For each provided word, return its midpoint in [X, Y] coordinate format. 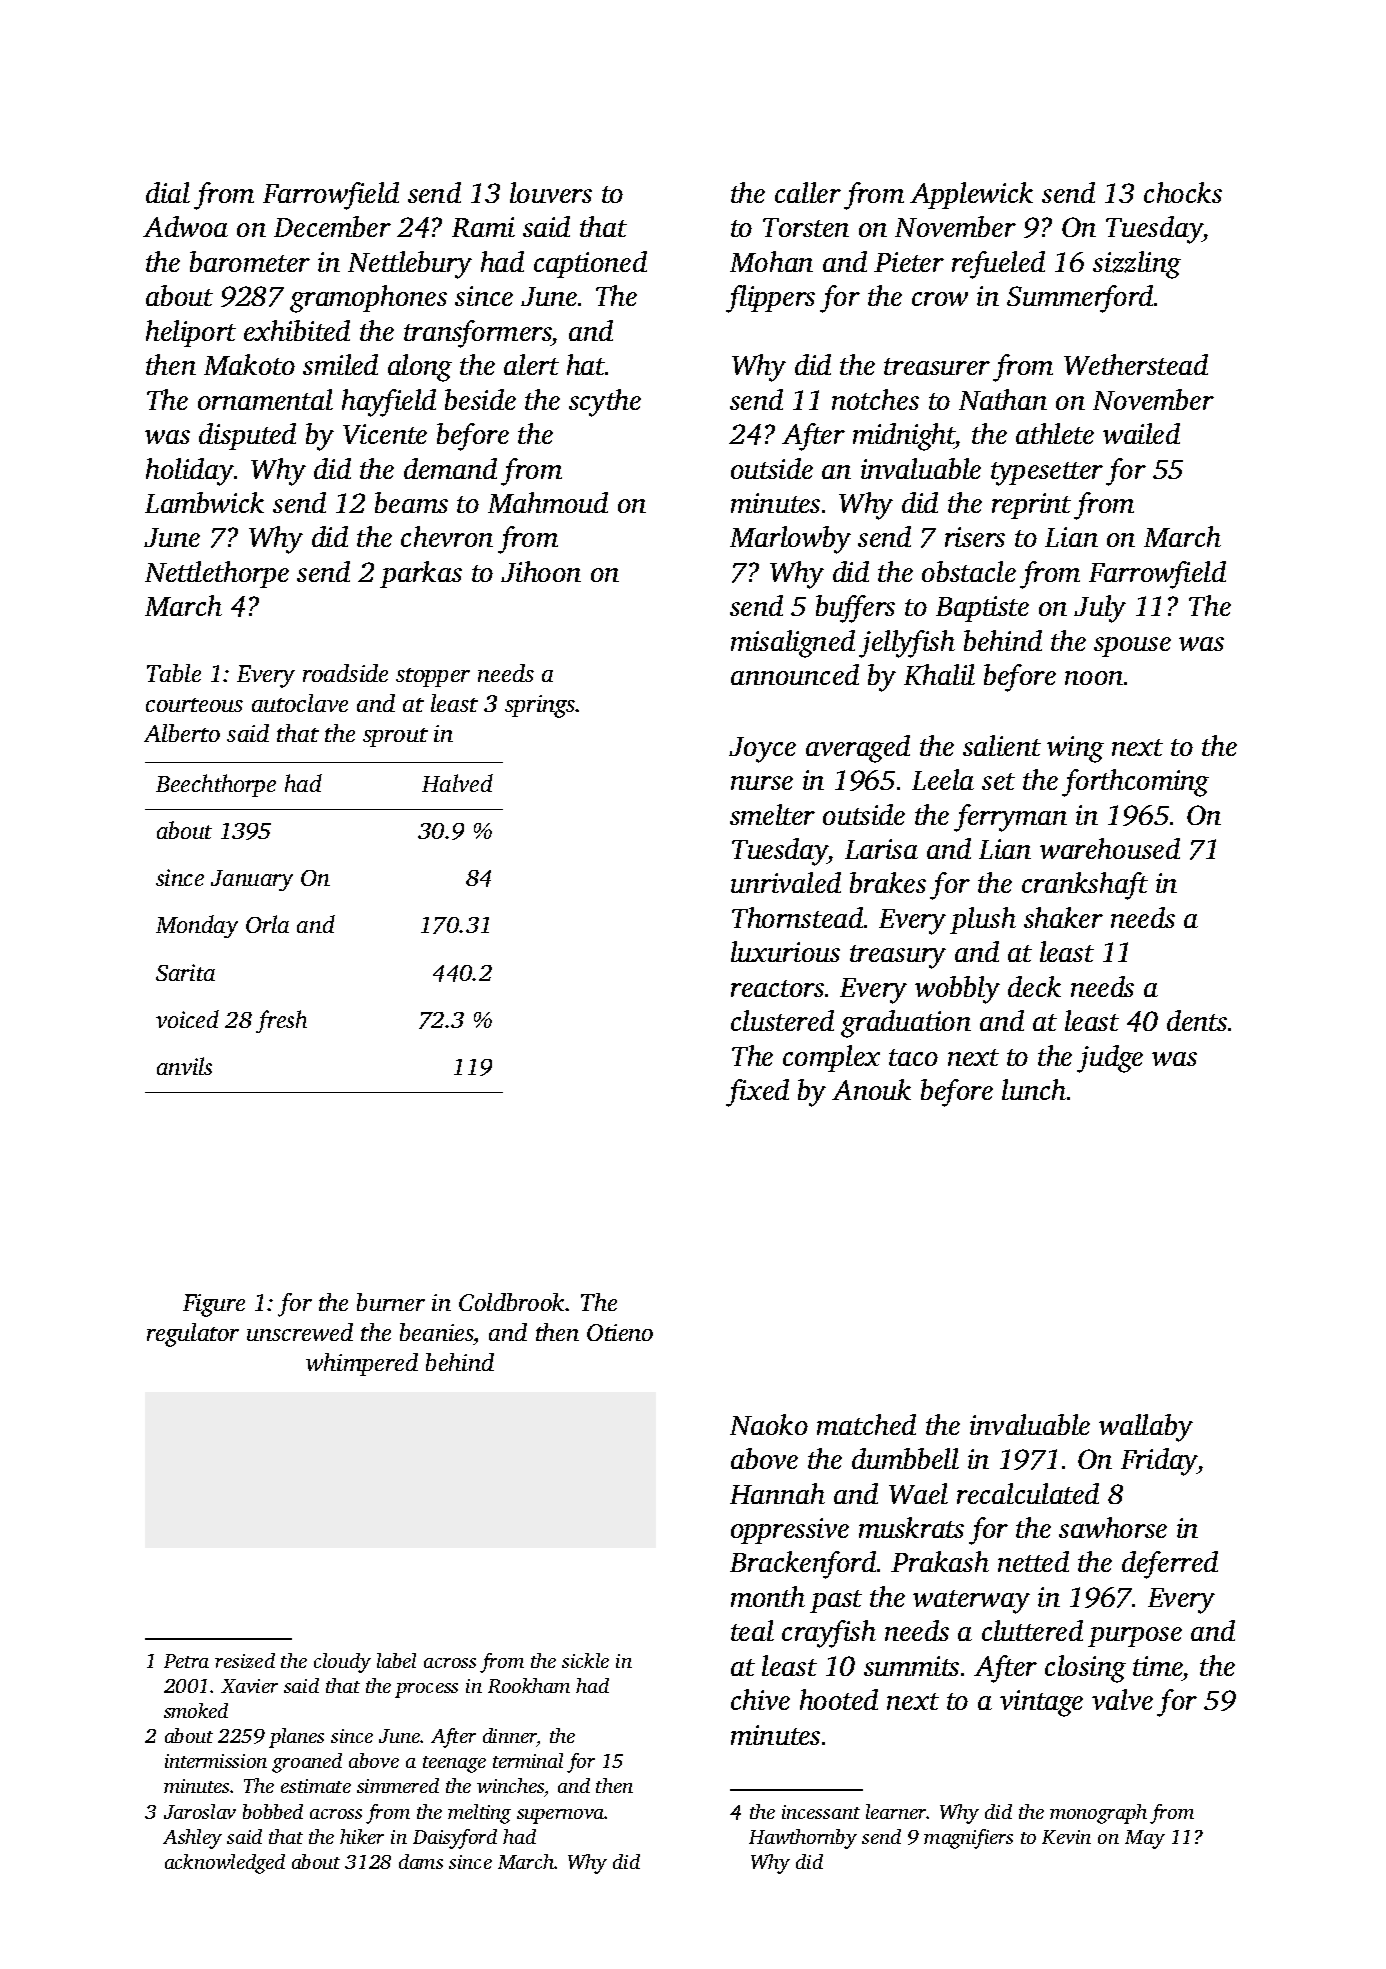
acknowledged [225, 1864]
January [252, 880]
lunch [1034, 1089]
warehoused [1110, 848]
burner [391, 1302]
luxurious [785, 951]
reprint [1031, 506]
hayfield [389, 403]
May [1145, 1839]
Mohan [771, 261]
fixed [757, 1093]
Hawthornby [803, 1839]
